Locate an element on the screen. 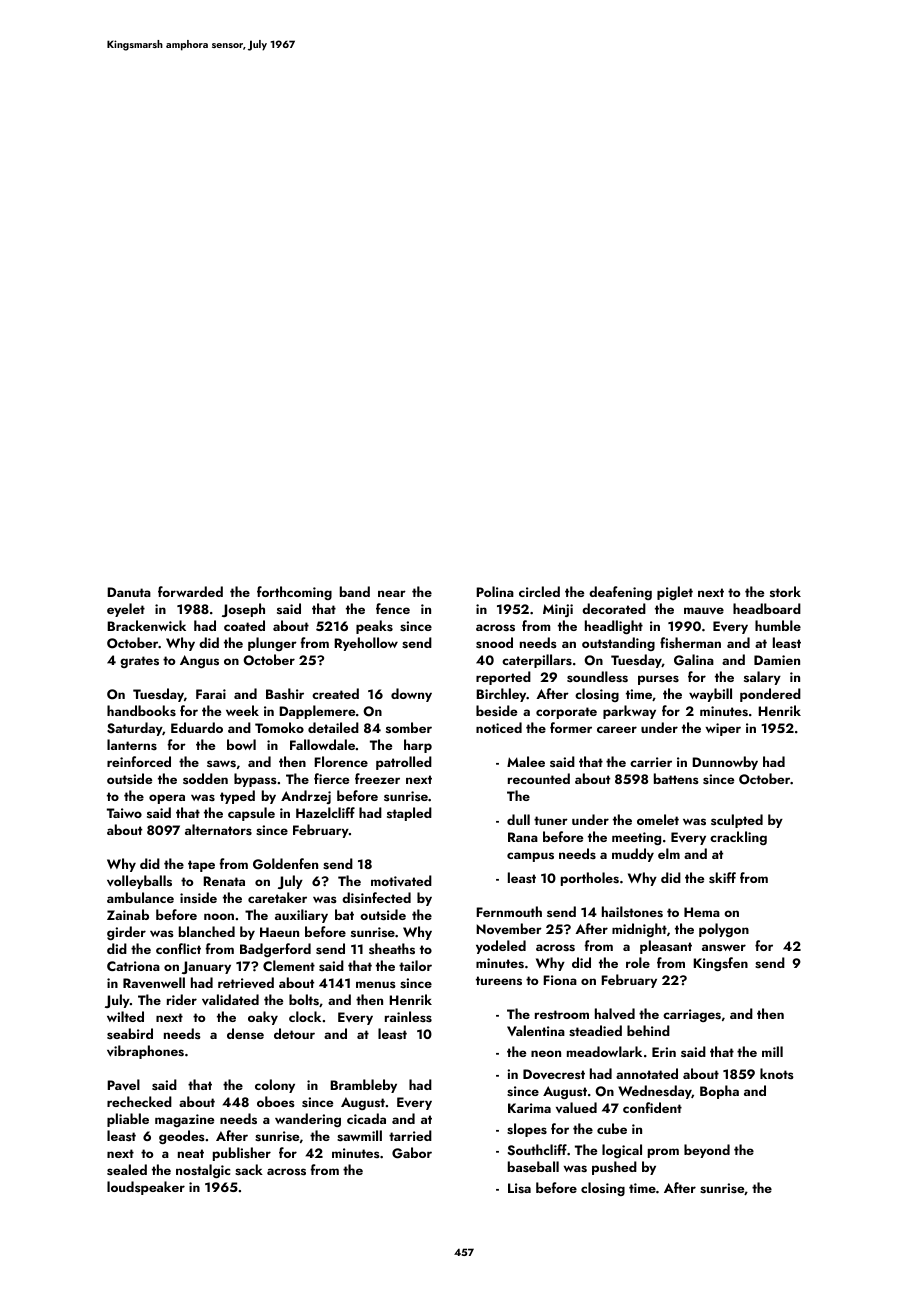 Image resolution: width=908 pixels, height=1316 pixels. role is located at coordinates (638, 962).
